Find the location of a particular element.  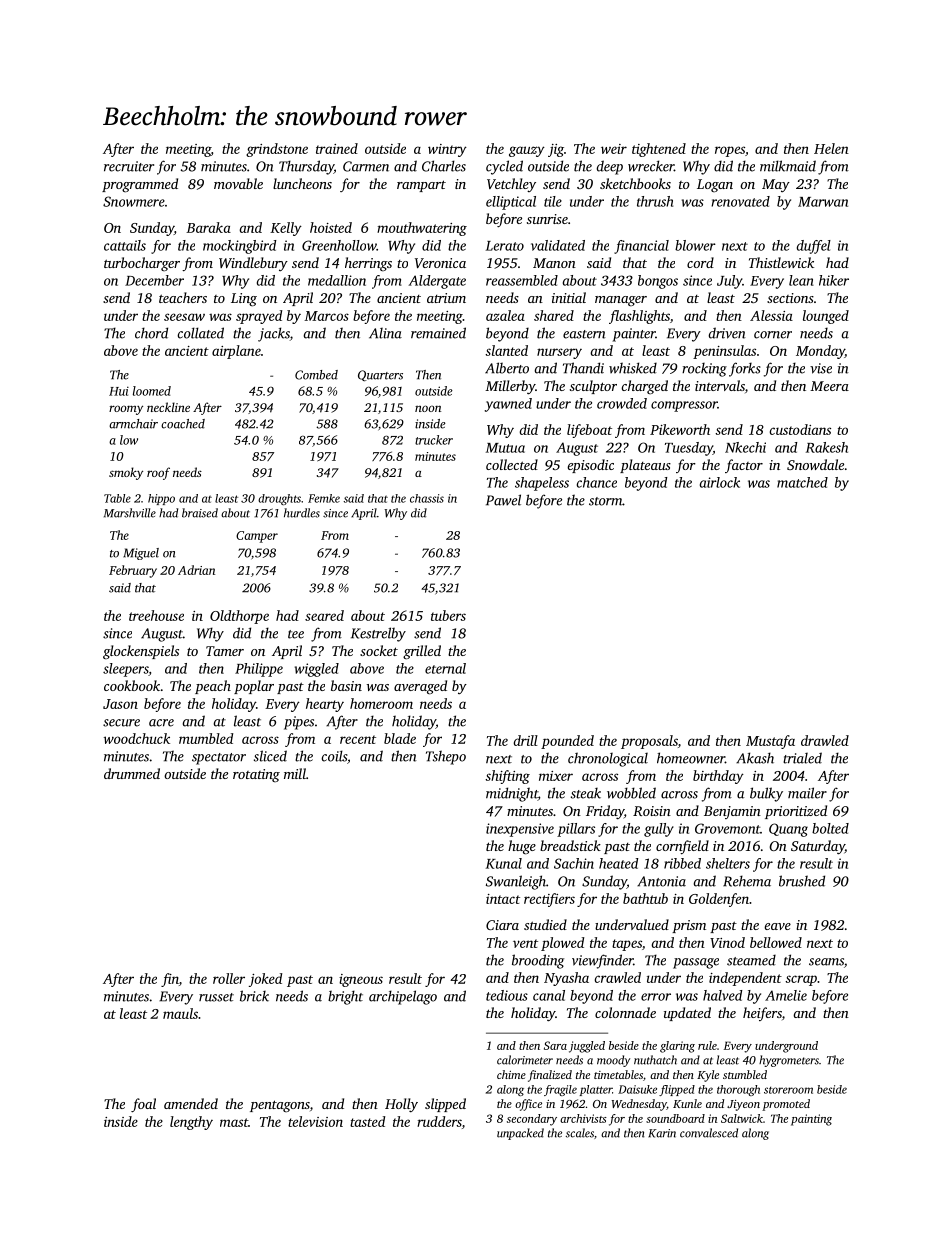

roof is located at coordinates (158, 473).
